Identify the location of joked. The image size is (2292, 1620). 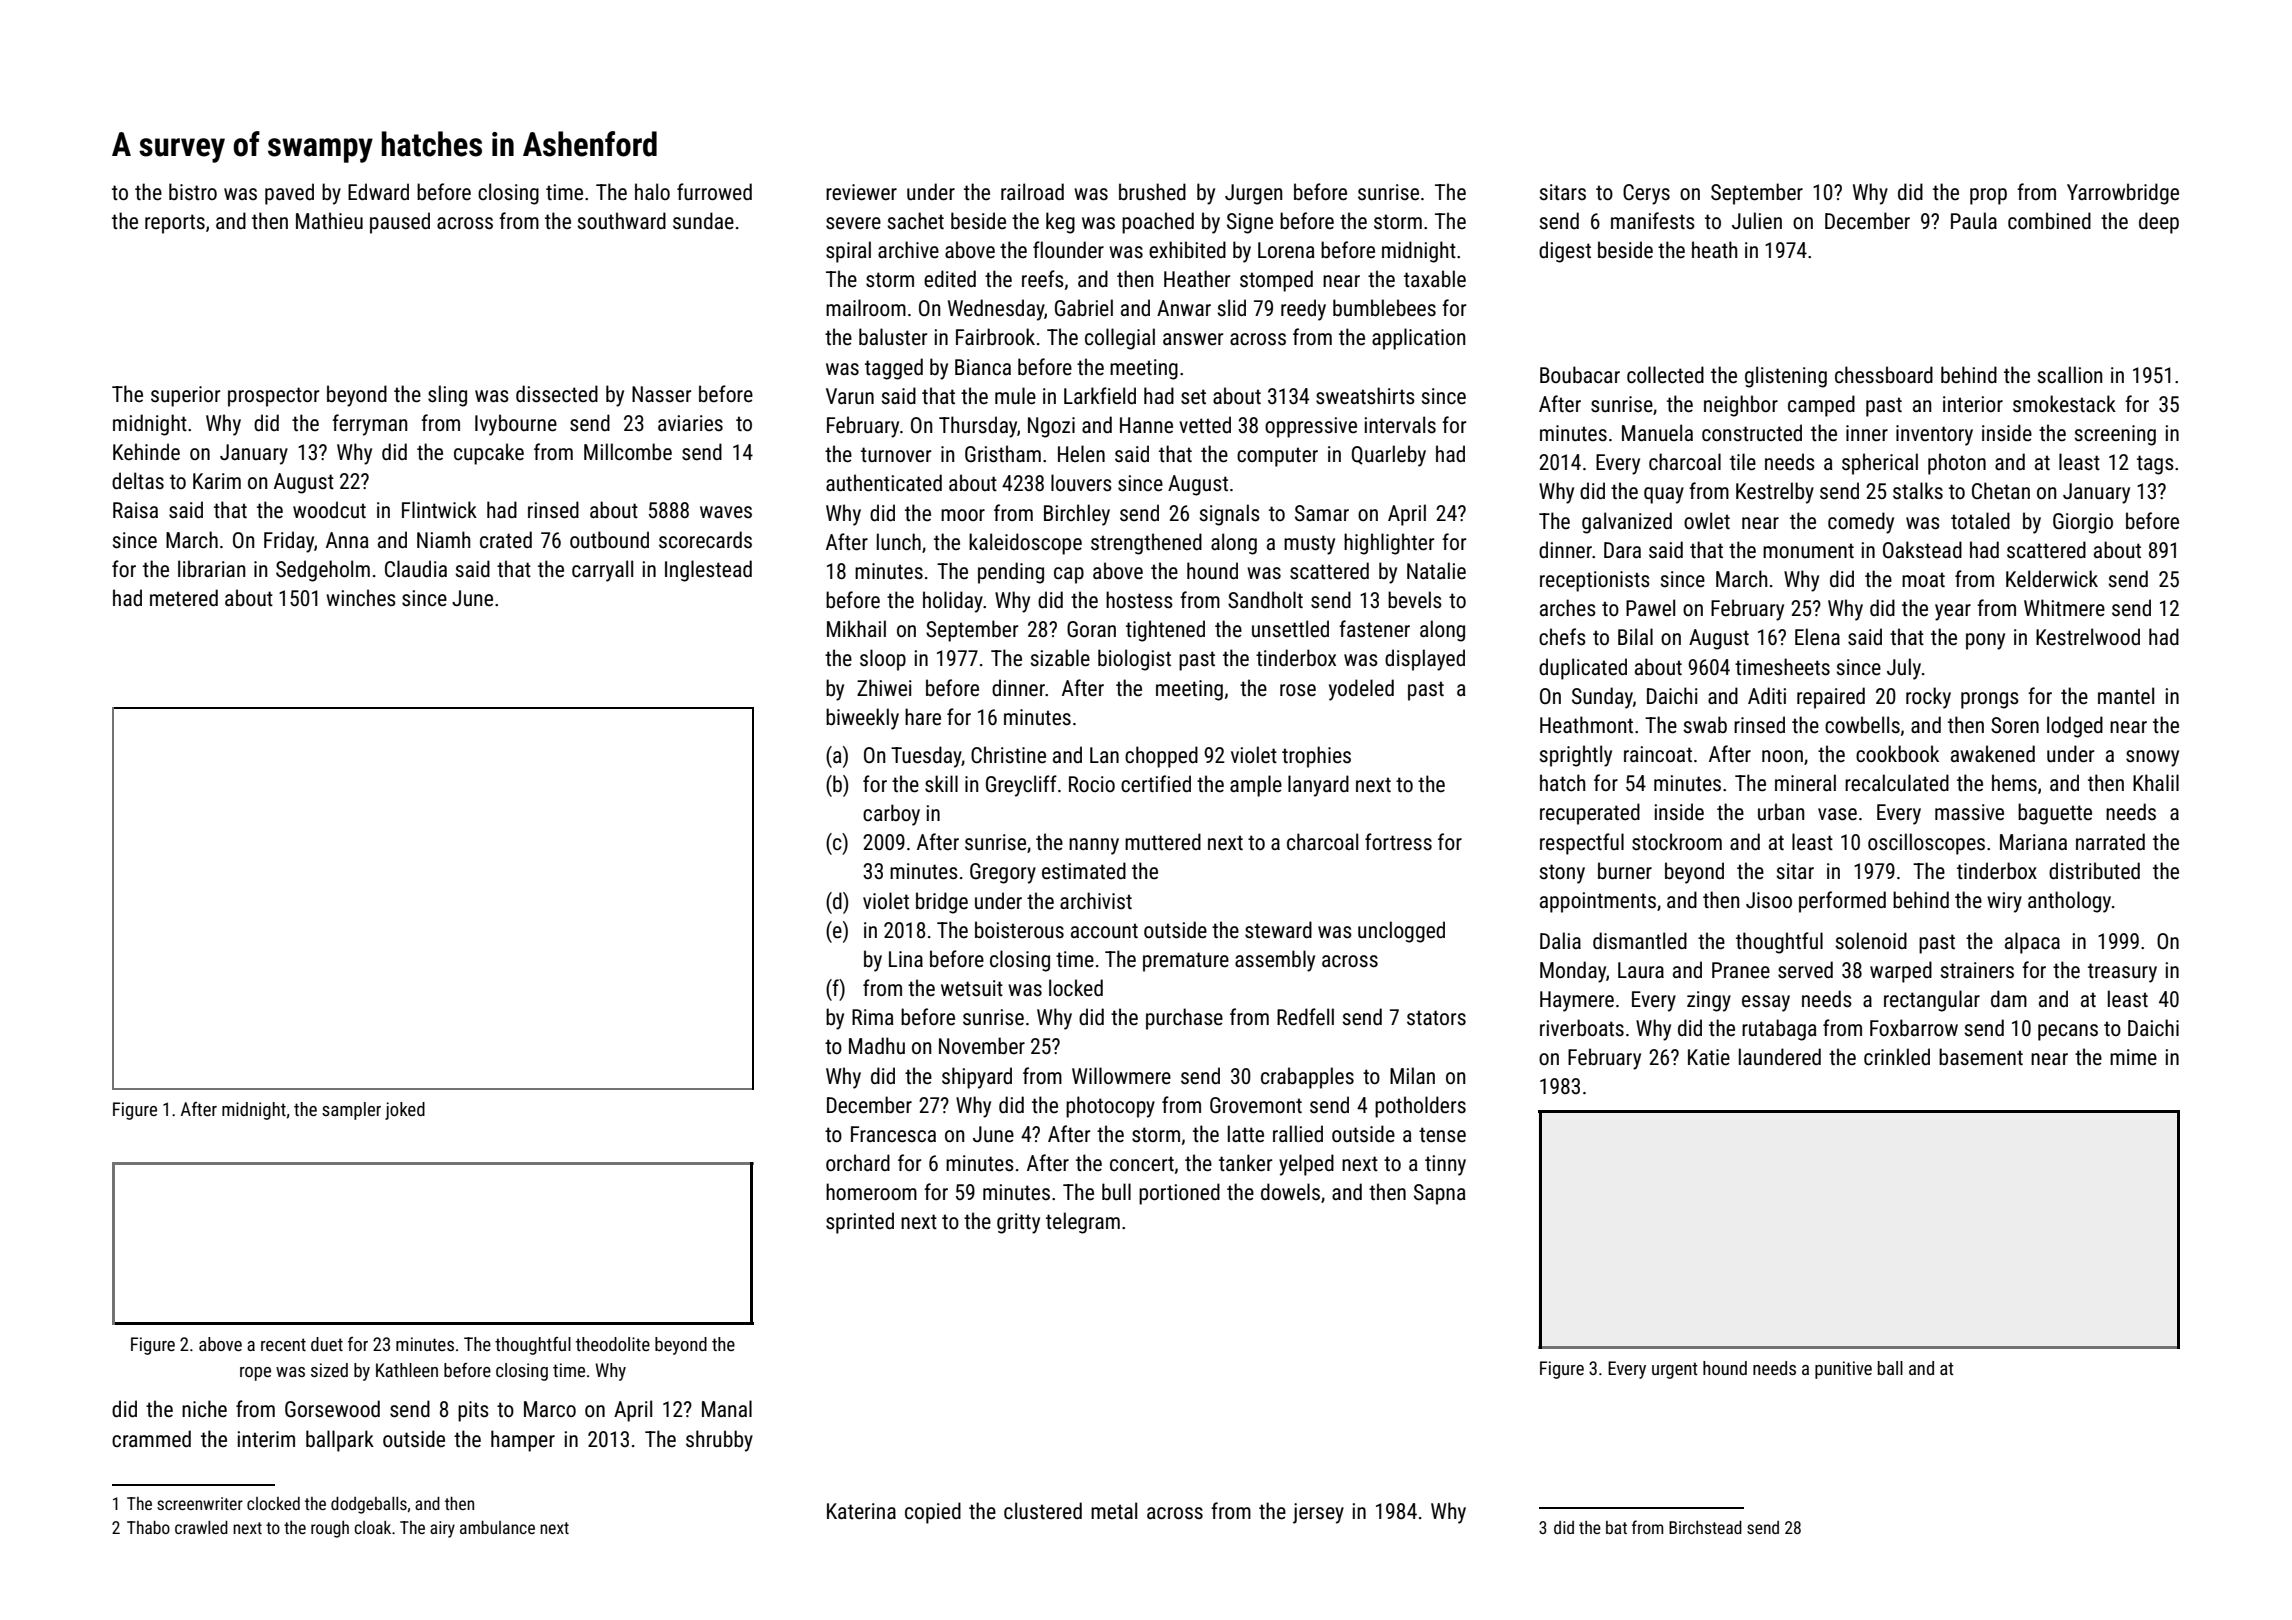
(405, 1111).
